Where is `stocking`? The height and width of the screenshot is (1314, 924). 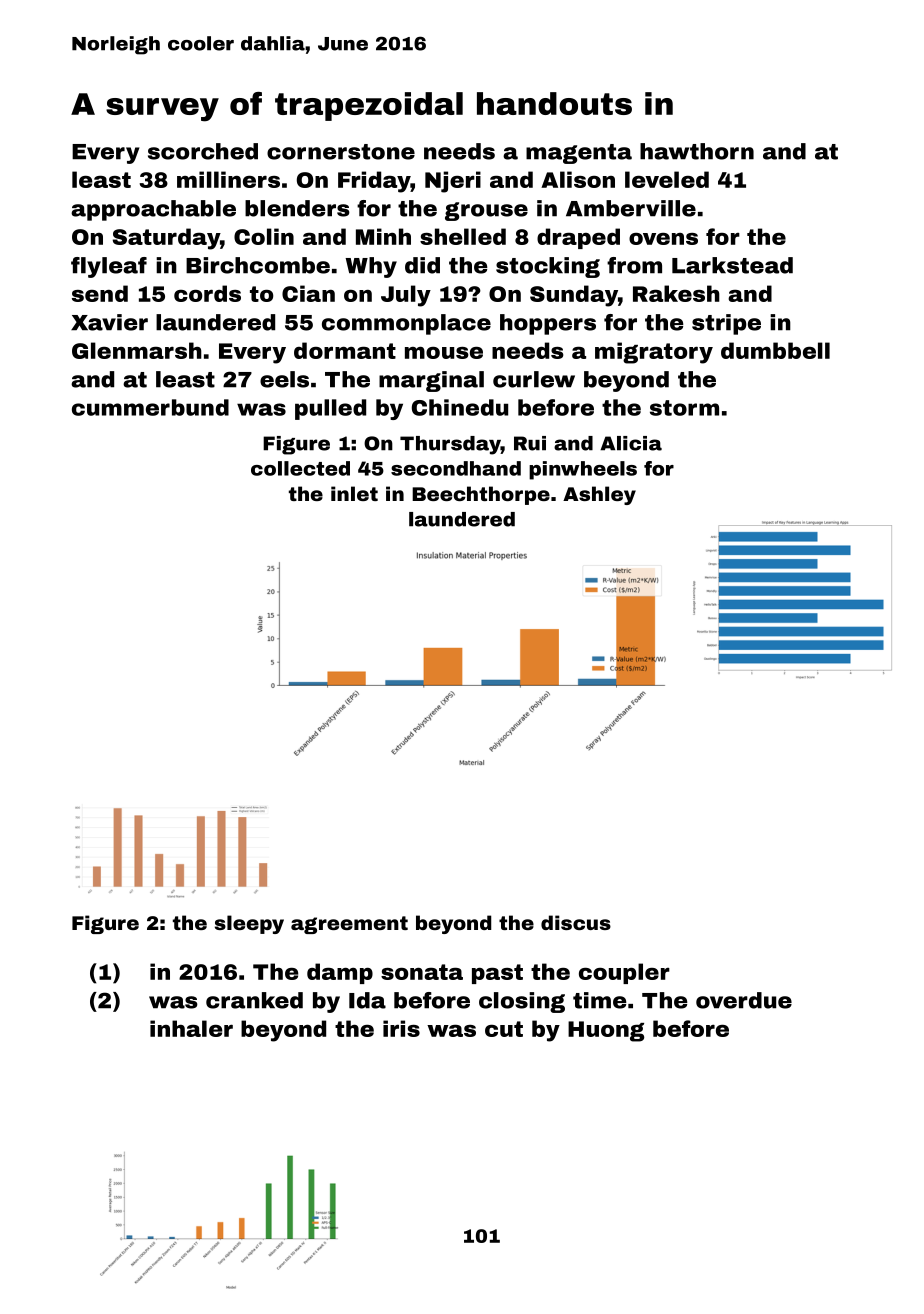
stocking is located at coordinates (548, 267).
